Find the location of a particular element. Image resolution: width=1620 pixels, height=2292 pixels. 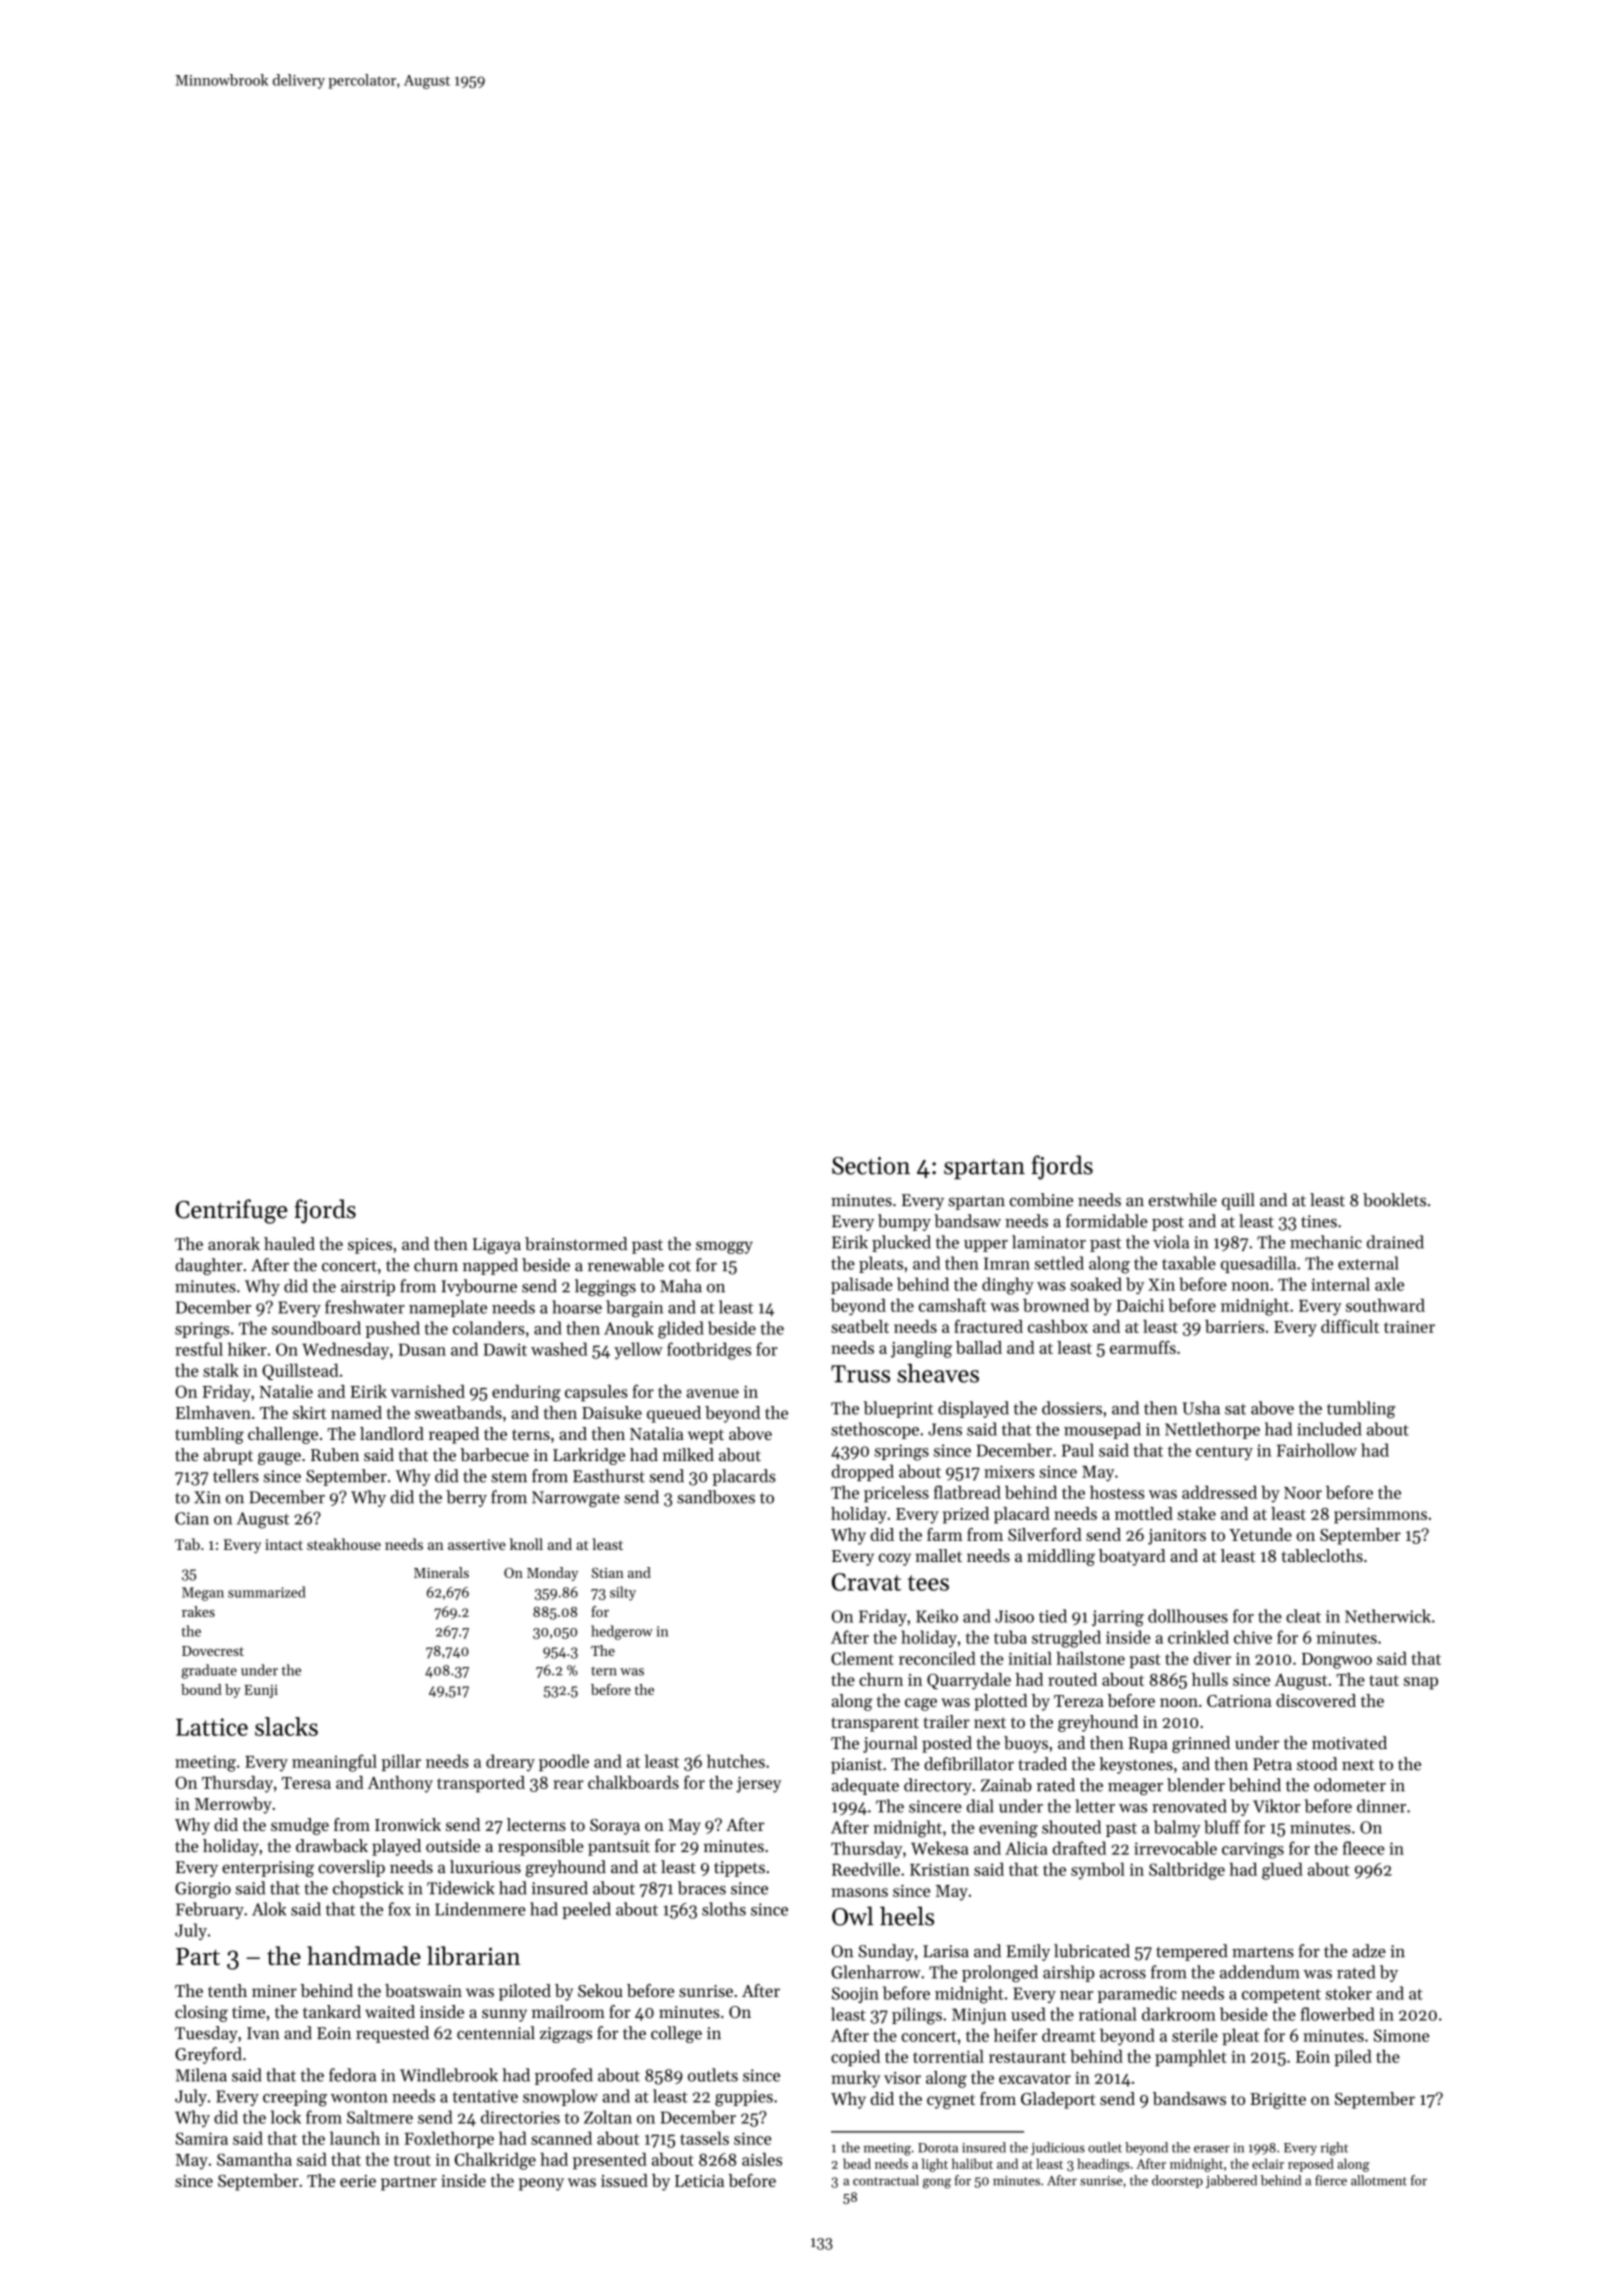

copied is located at coordinates (855, 2058).
